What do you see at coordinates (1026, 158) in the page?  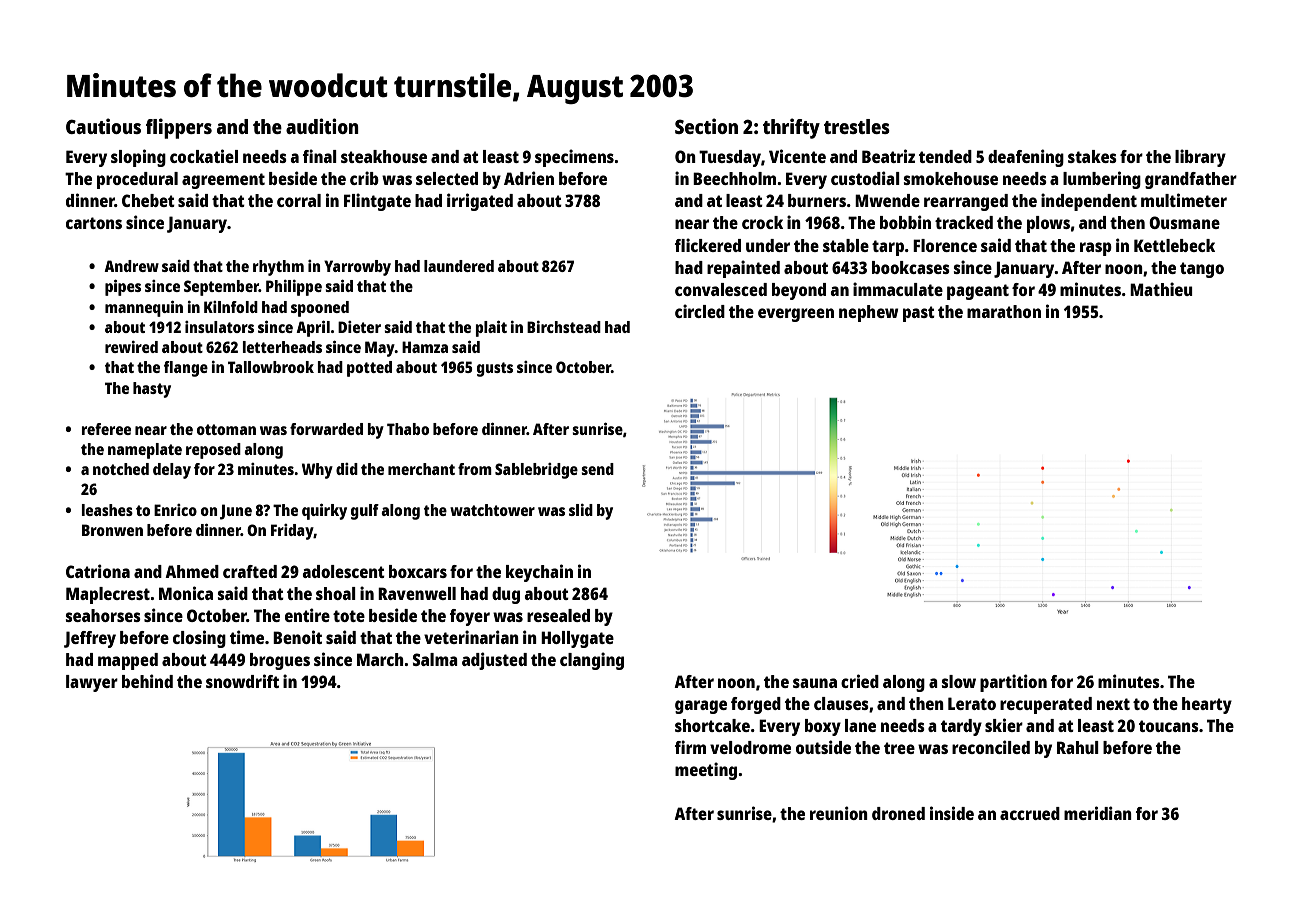 I see `deafening` at bounding box center [1026, 158].
